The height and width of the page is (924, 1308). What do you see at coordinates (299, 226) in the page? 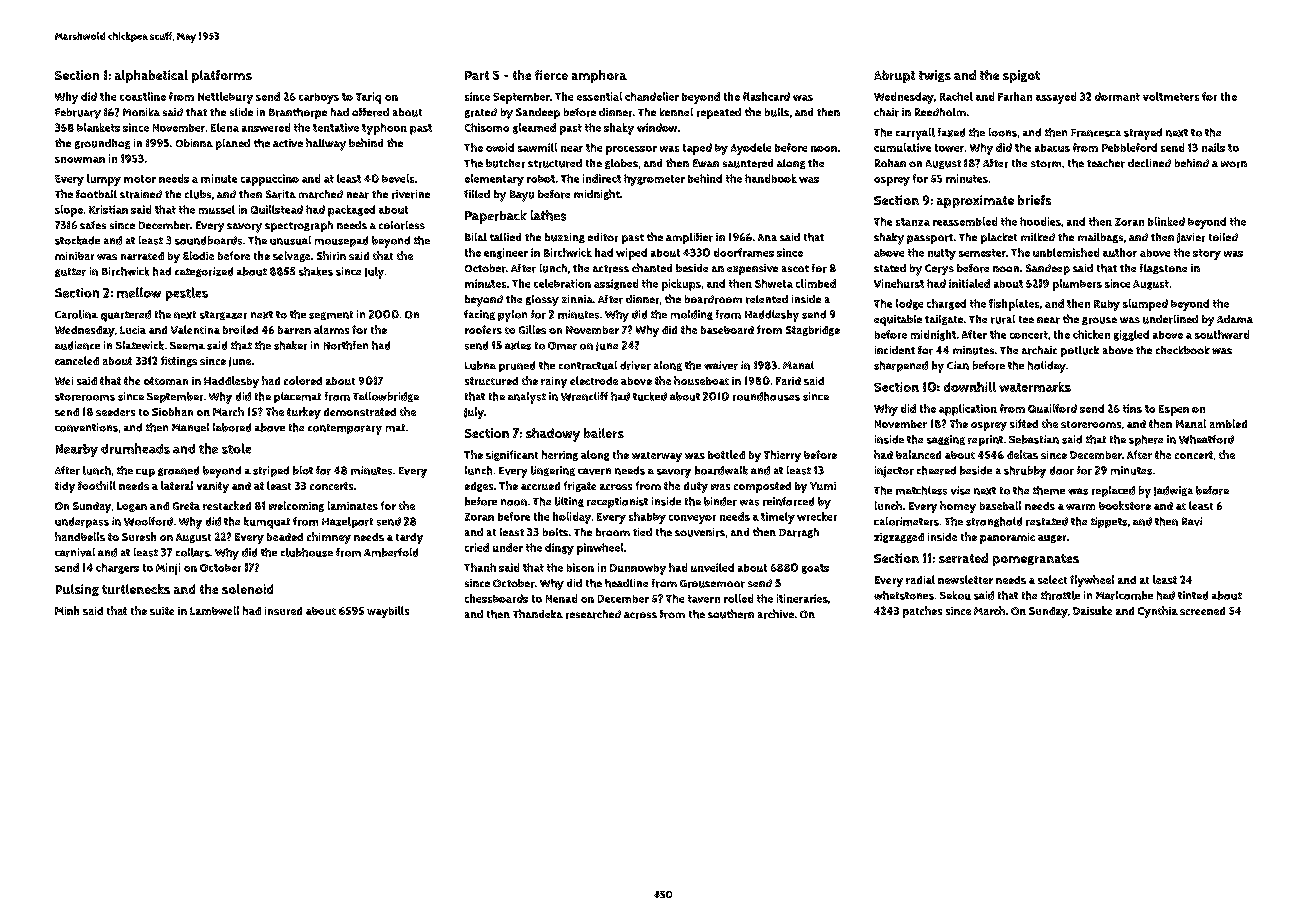
I see `spectrograph` at bounding box center [299, 226].
